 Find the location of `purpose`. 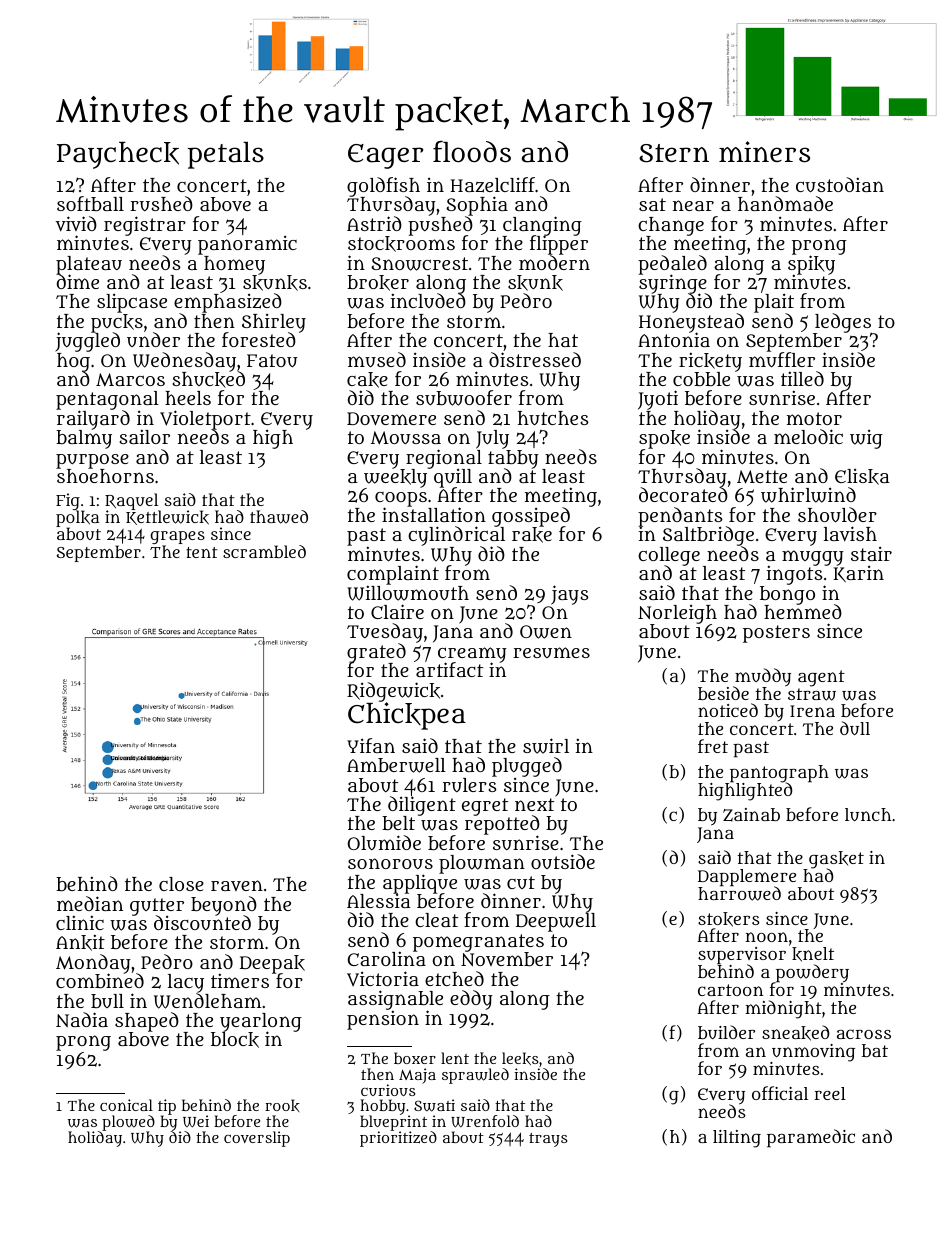

purpose is located at coordinates (92, 461).
